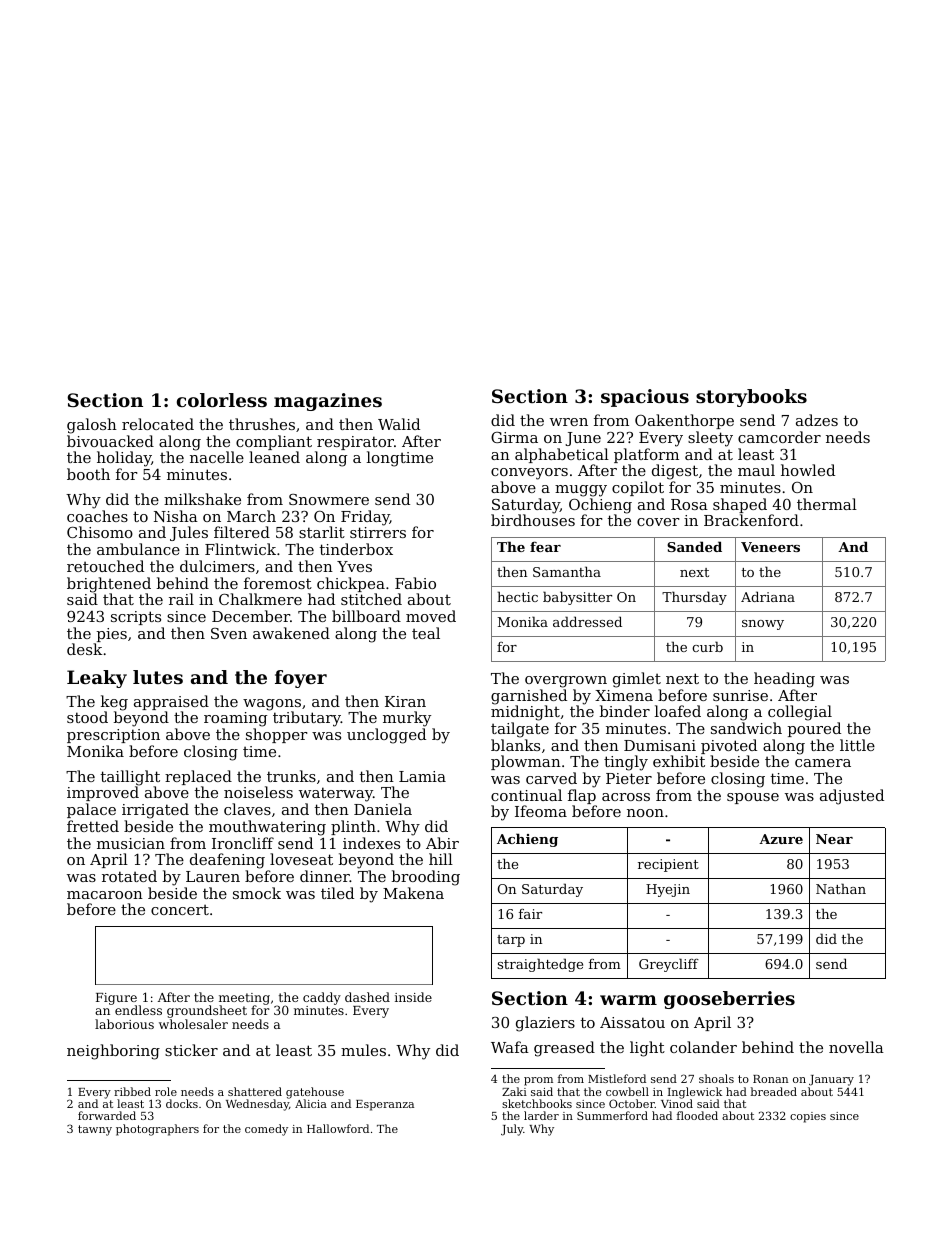 This screenshot has width=952, height=1233. I want to click on addressed, so click(587, 621).
